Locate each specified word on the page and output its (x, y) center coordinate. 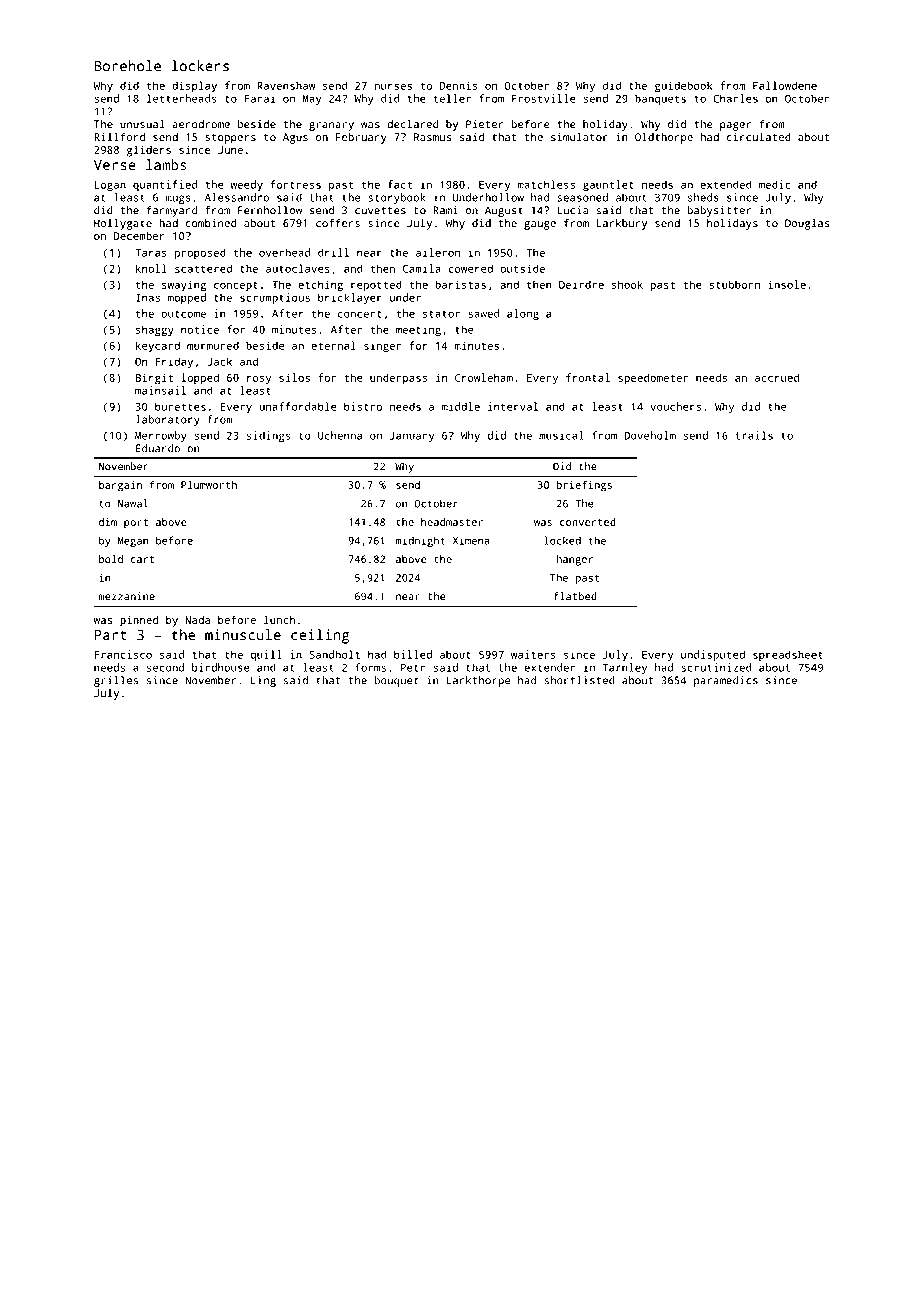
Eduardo (158, 448)
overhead (284, 252)
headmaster (452, 522)
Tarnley (625, 668)
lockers (200, 66)
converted (588, 522)
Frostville (544, 98)
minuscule (243, 635)
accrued (777, 377)
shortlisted (579, 680)
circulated (759, 137)
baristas (460, 284)
